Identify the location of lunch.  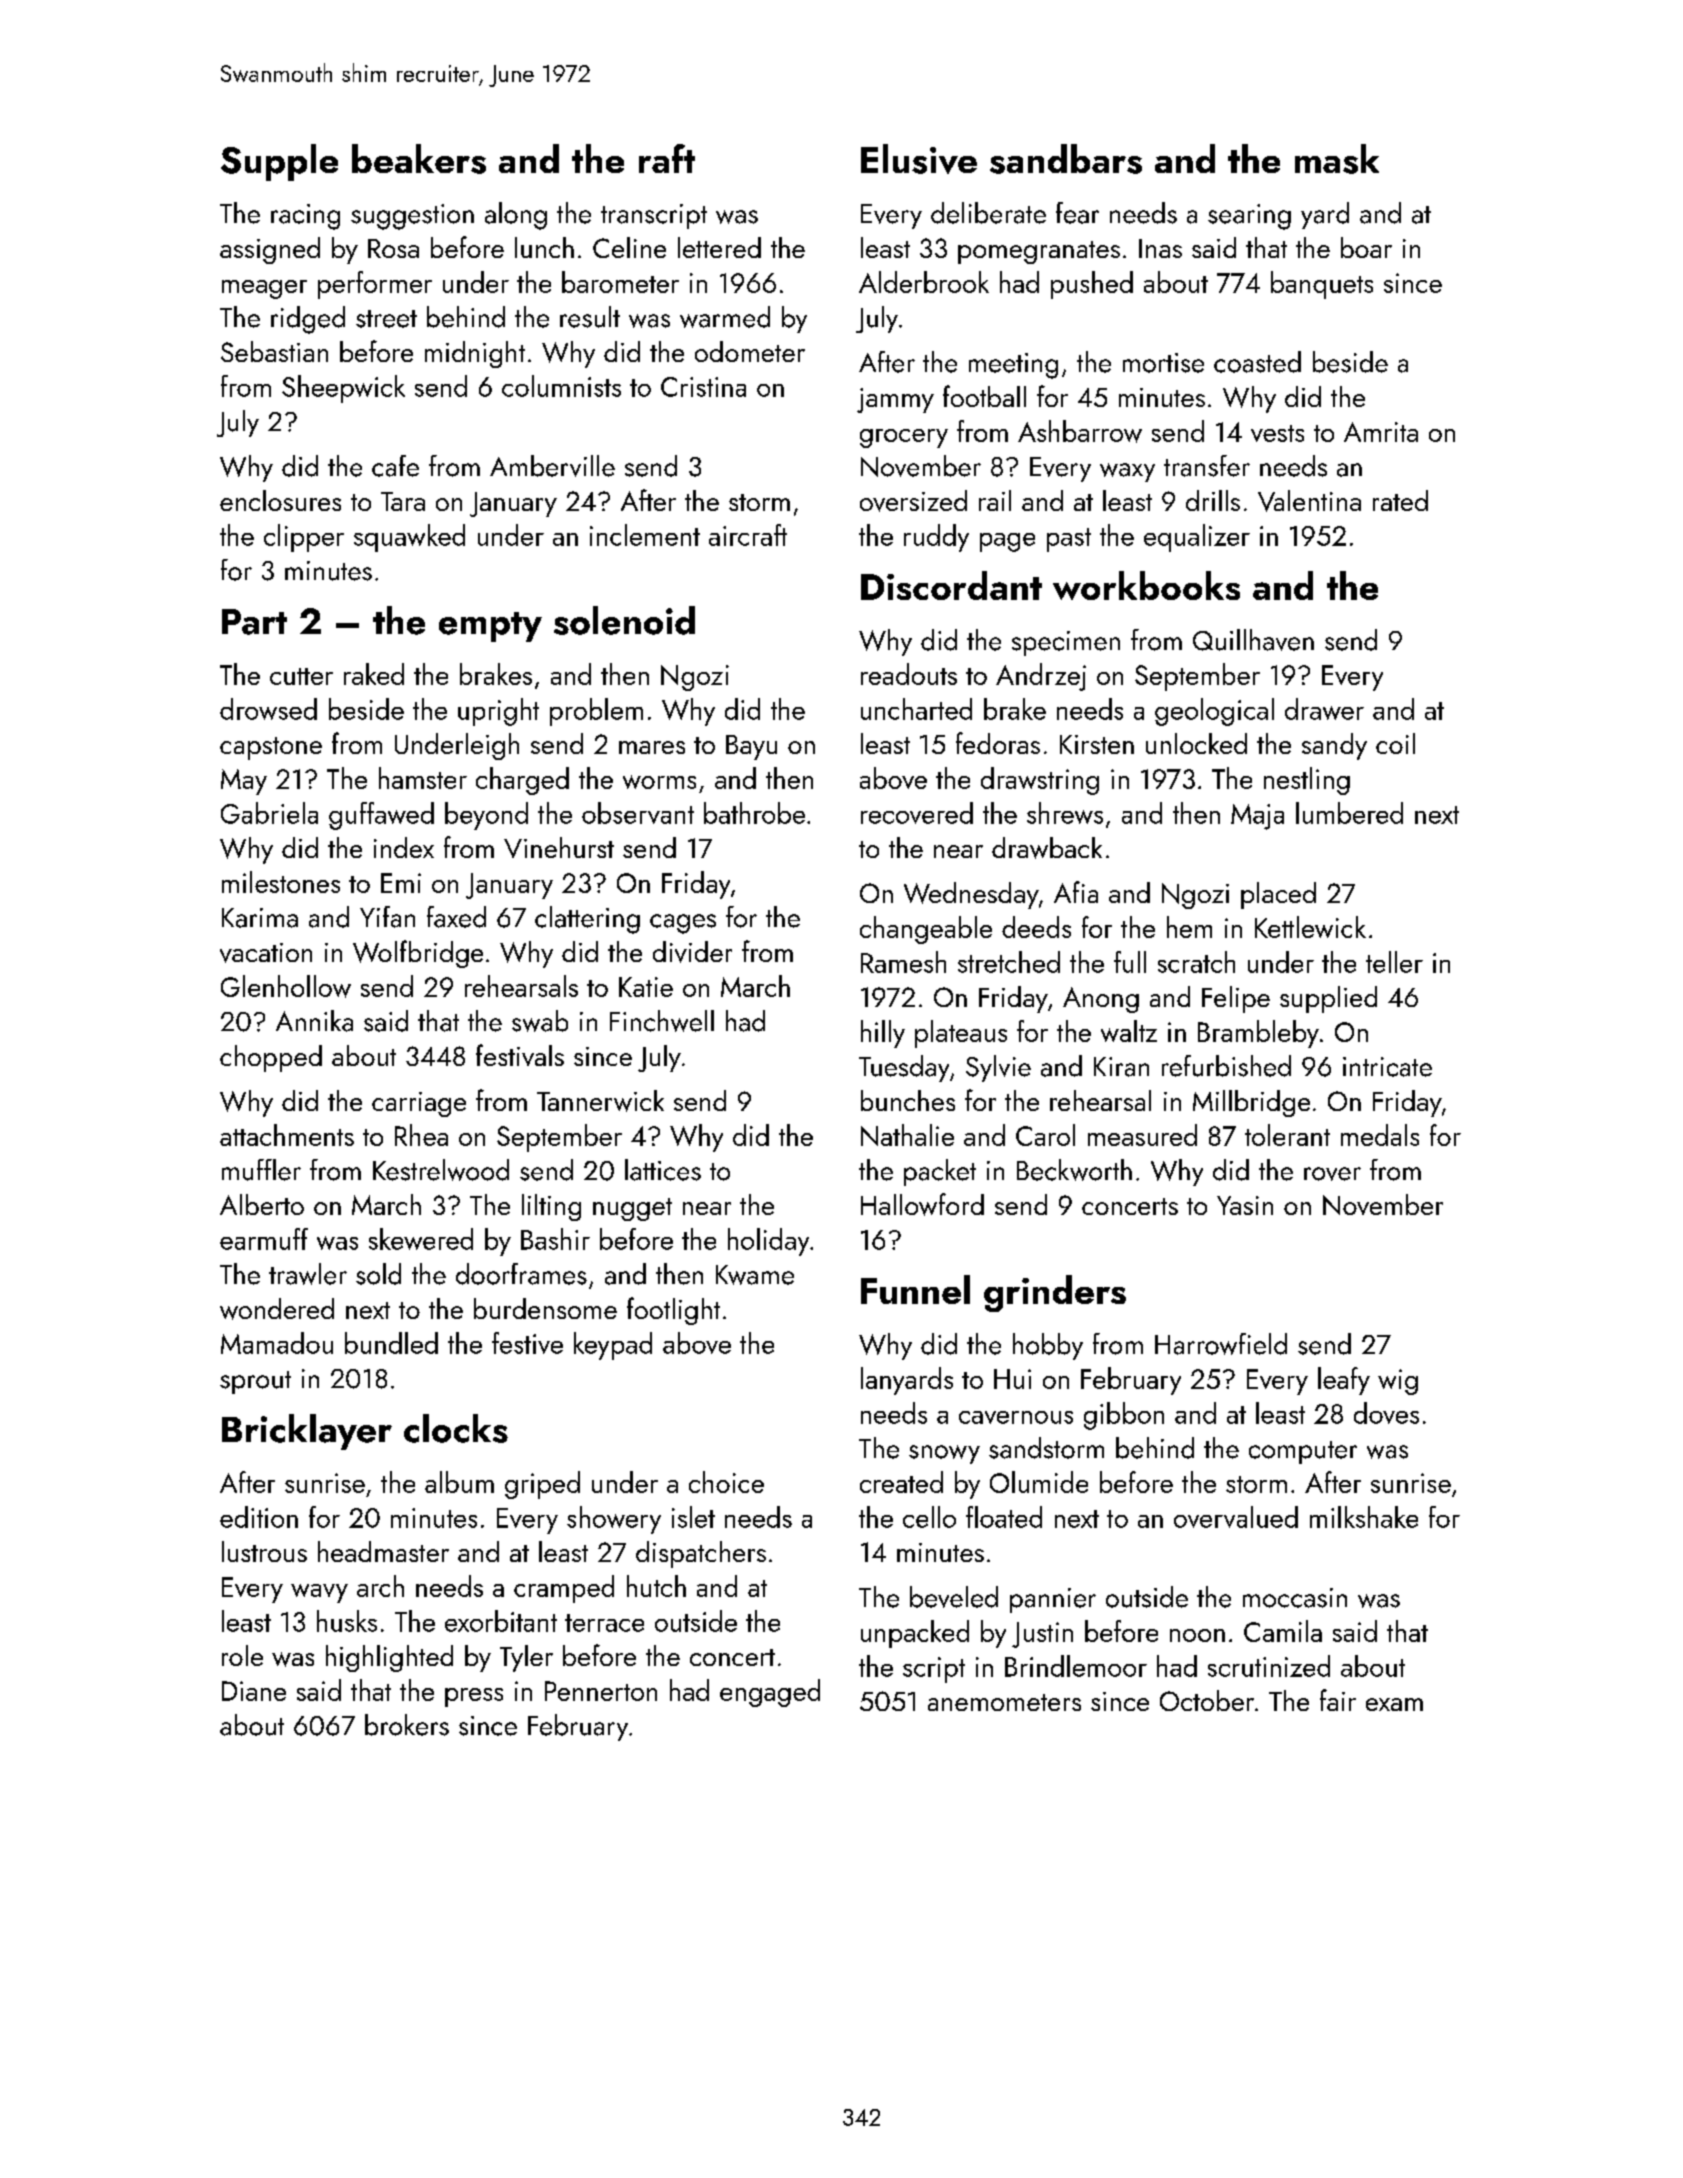
(544, 247).
